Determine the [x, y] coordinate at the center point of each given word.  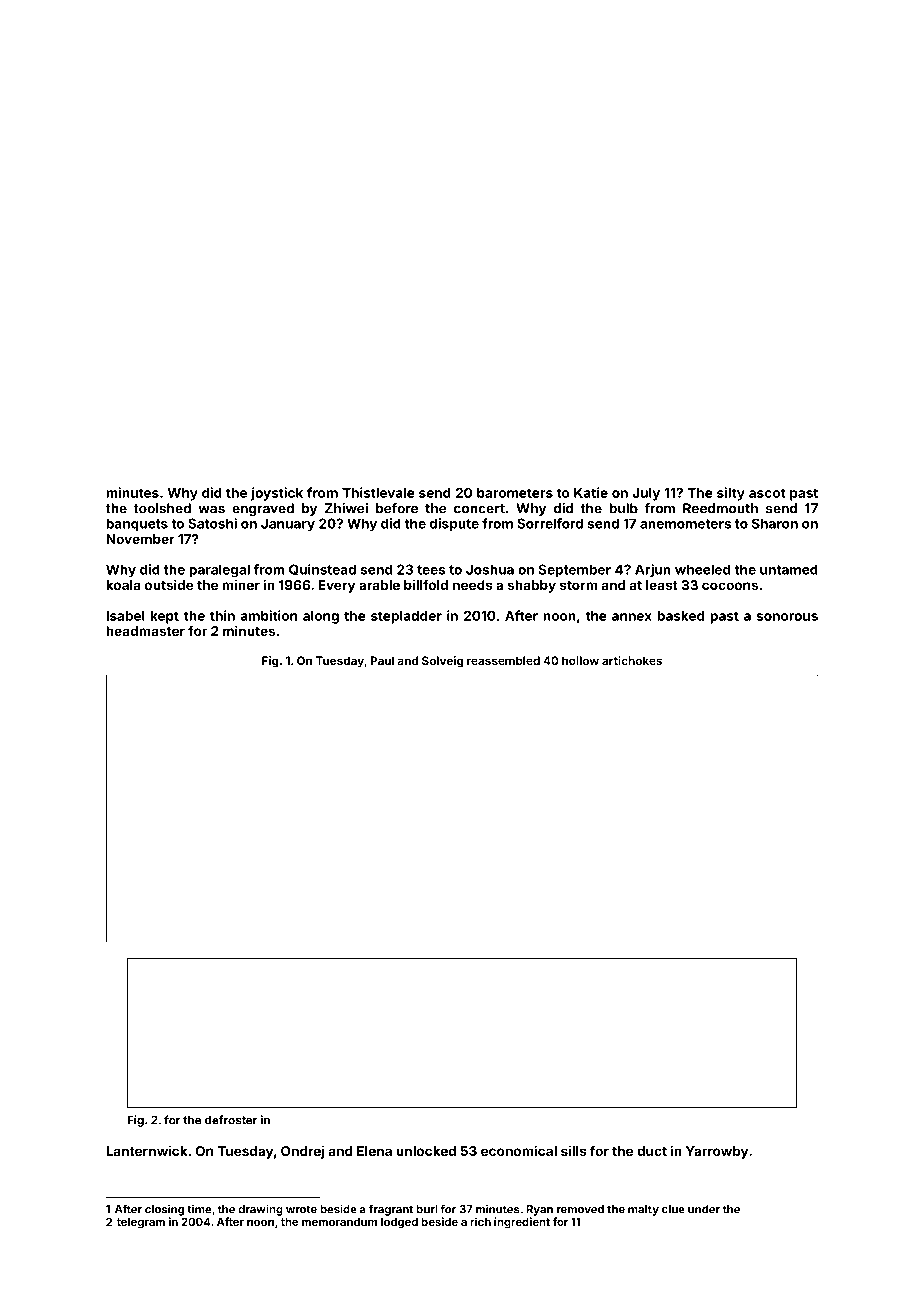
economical [519, 1150]
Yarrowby [717, 1152]
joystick [277, 494]
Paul [382, 660]
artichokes [632, 660]
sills [574, 1150]
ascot [767, 493]
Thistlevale [378, 492]
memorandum [339, 1222]
